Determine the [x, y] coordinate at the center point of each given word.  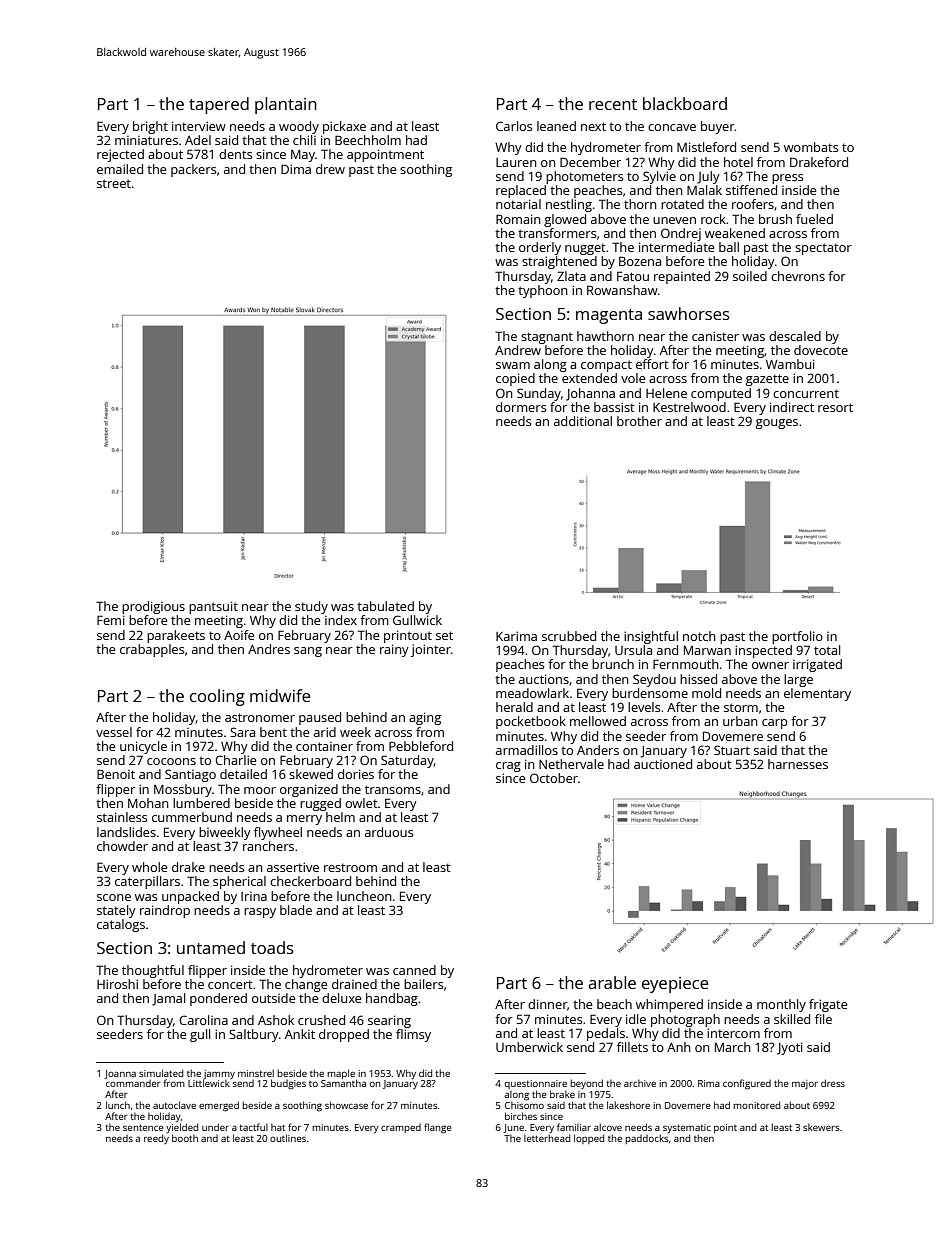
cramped [401, 1128]
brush [775, 219]
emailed [120, 169]
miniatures [146, 140]
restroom [350, 867]
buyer [718, 127]
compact [606, 366]
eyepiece [675, 985]
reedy [156, 1139]
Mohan [148, 803]
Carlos [514, 126]
